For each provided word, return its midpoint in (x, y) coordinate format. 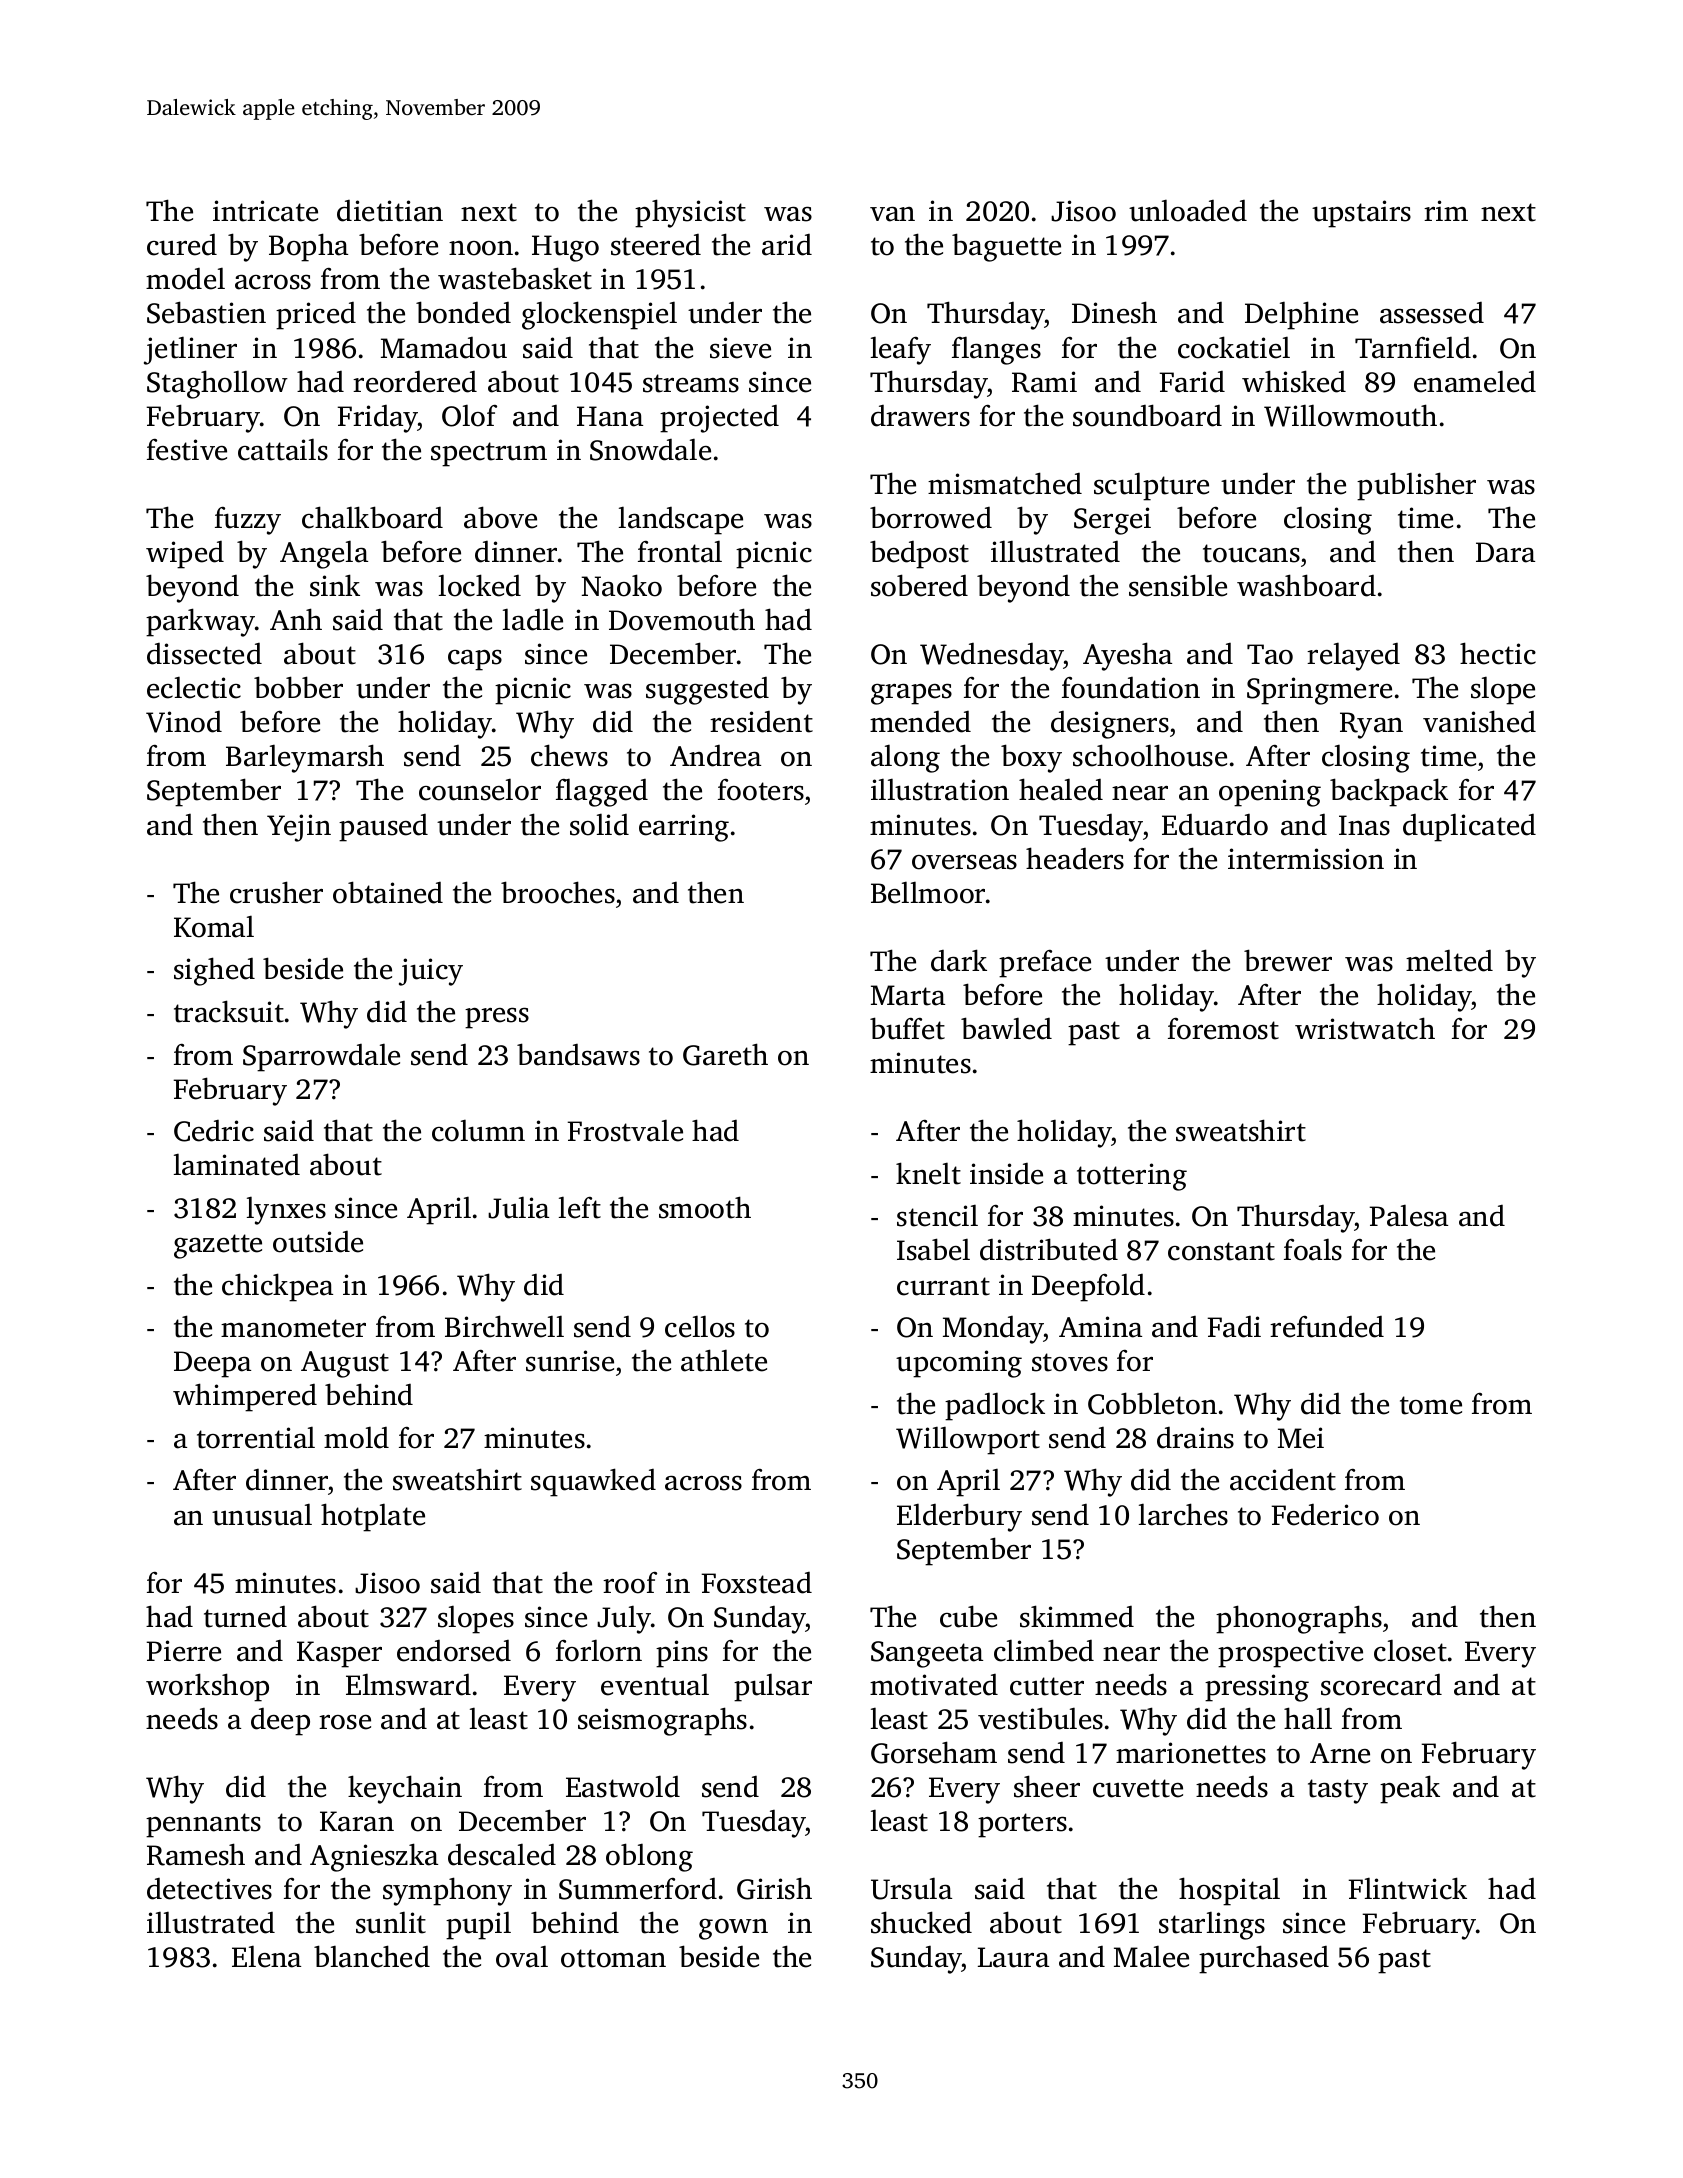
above (500, 517)
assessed (1432, 313)
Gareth (725, 1054)
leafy (901, 350)
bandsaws (578, 1054)
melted (1449, 960)
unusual (262, 1514)
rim (1446, 210)
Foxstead (757, 1583)
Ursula (911, 1888)
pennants (203, 1825)
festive (187, 450)
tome (1431, 1405)
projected (719, 419)
